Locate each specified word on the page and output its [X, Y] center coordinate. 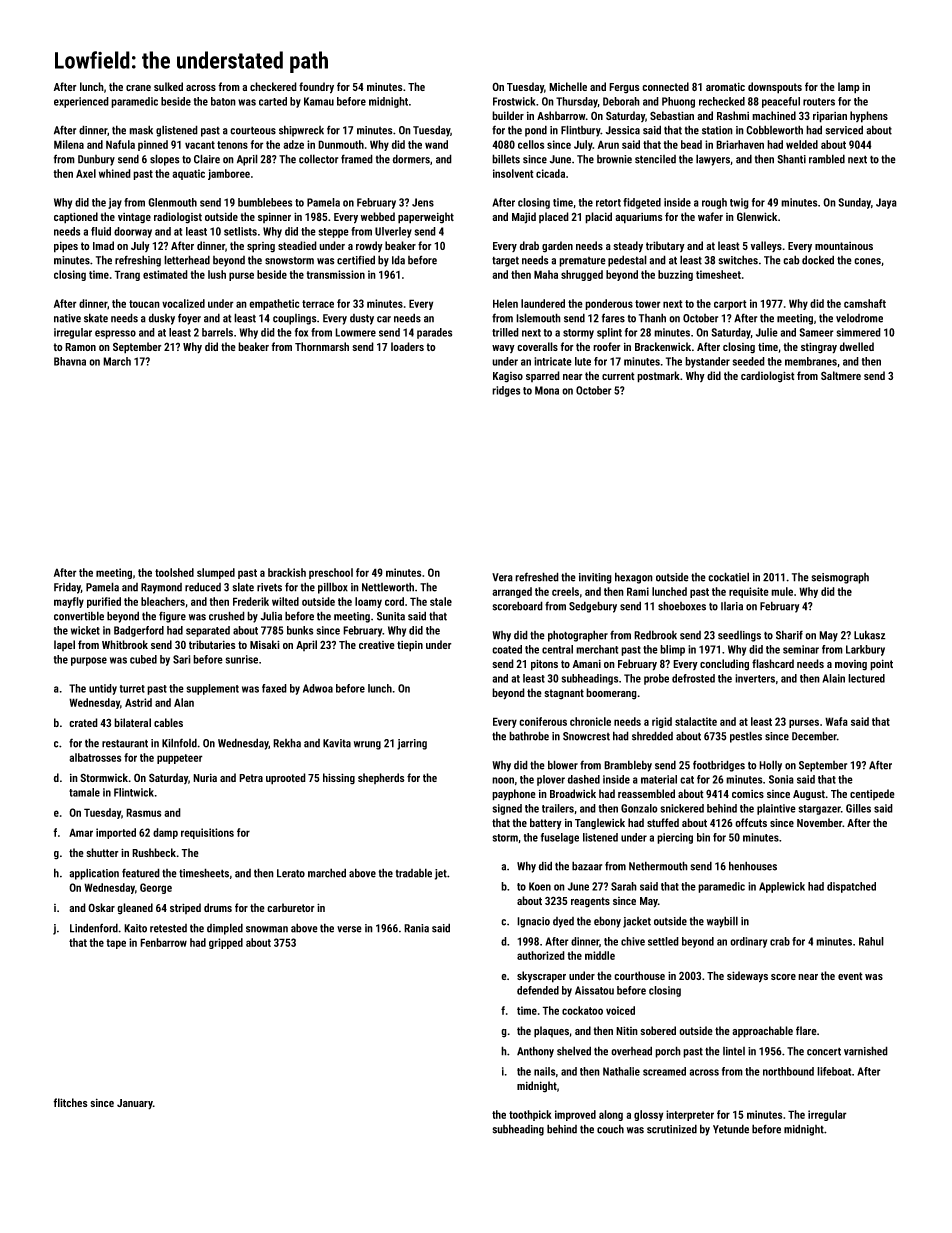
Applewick [782, 887]
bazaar [587, 866]
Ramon [80, 347]
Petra [251, 778]
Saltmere [841, 375]
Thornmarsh [322, 346]
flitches [70, 1102]
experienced [81, 102]
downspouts [775, 88]
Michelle [568, 86]
